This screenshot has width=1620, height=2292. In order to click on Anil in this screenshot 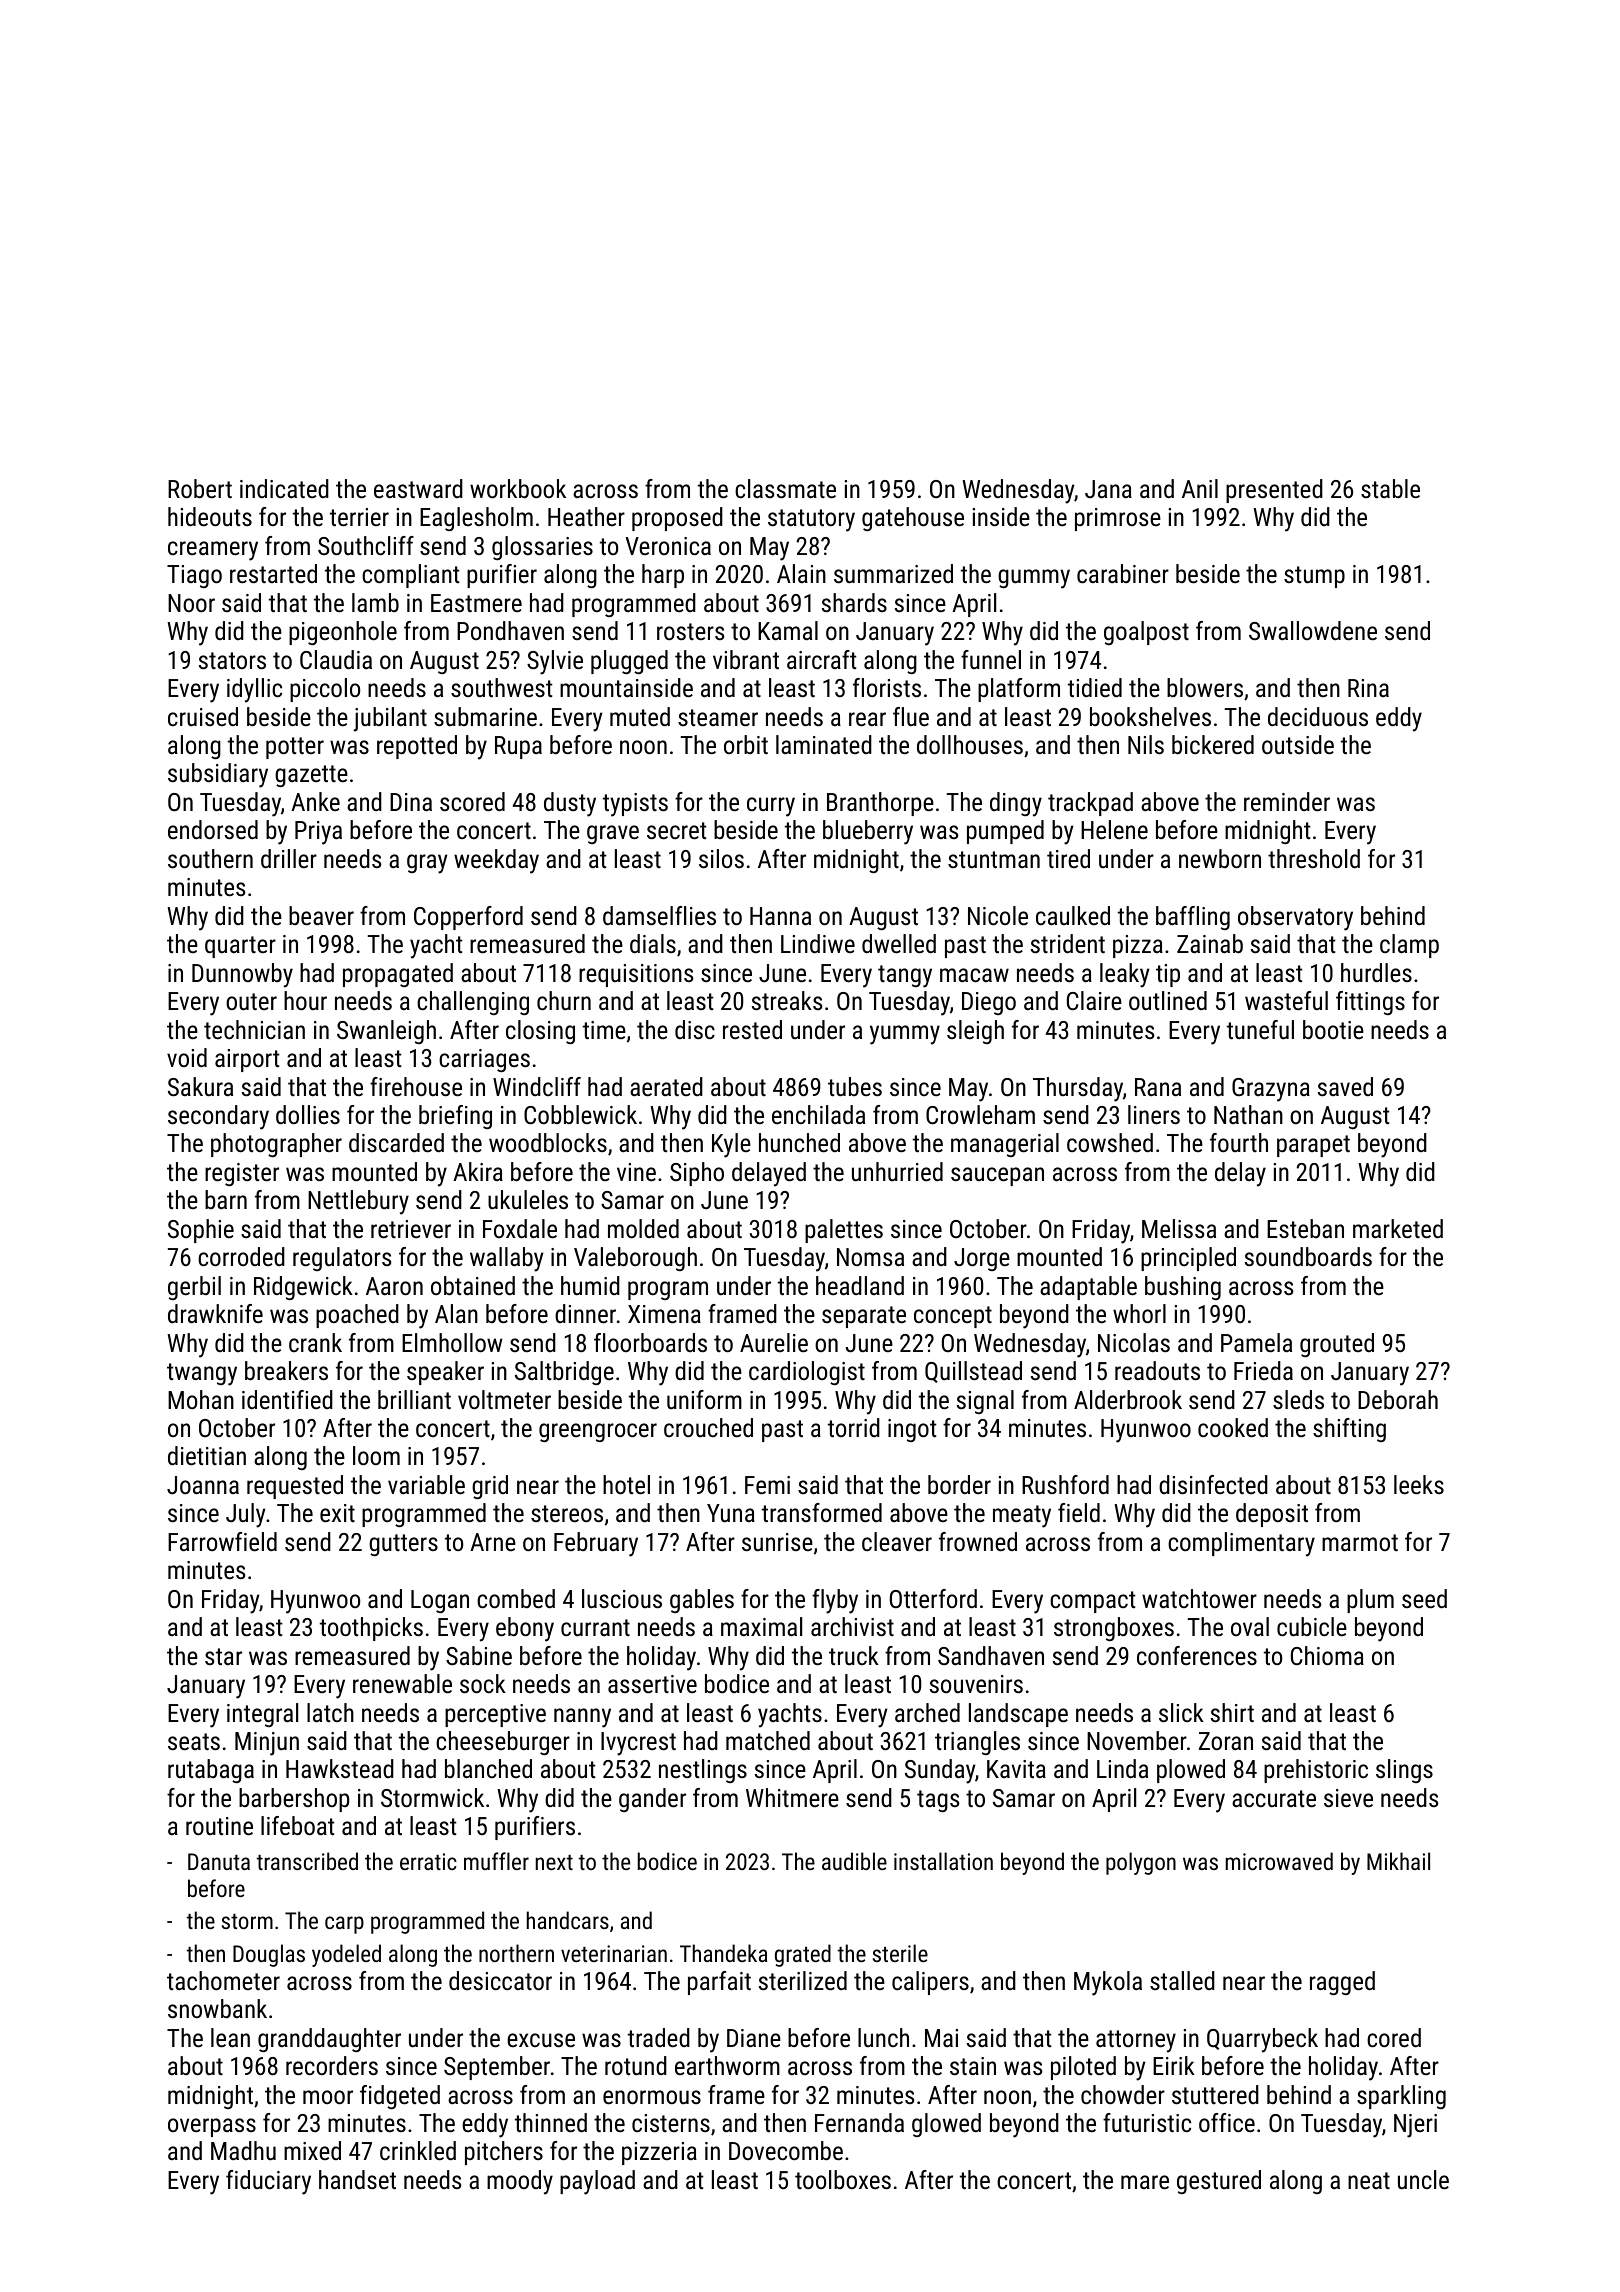, I will do `click(1200, 488)`.
